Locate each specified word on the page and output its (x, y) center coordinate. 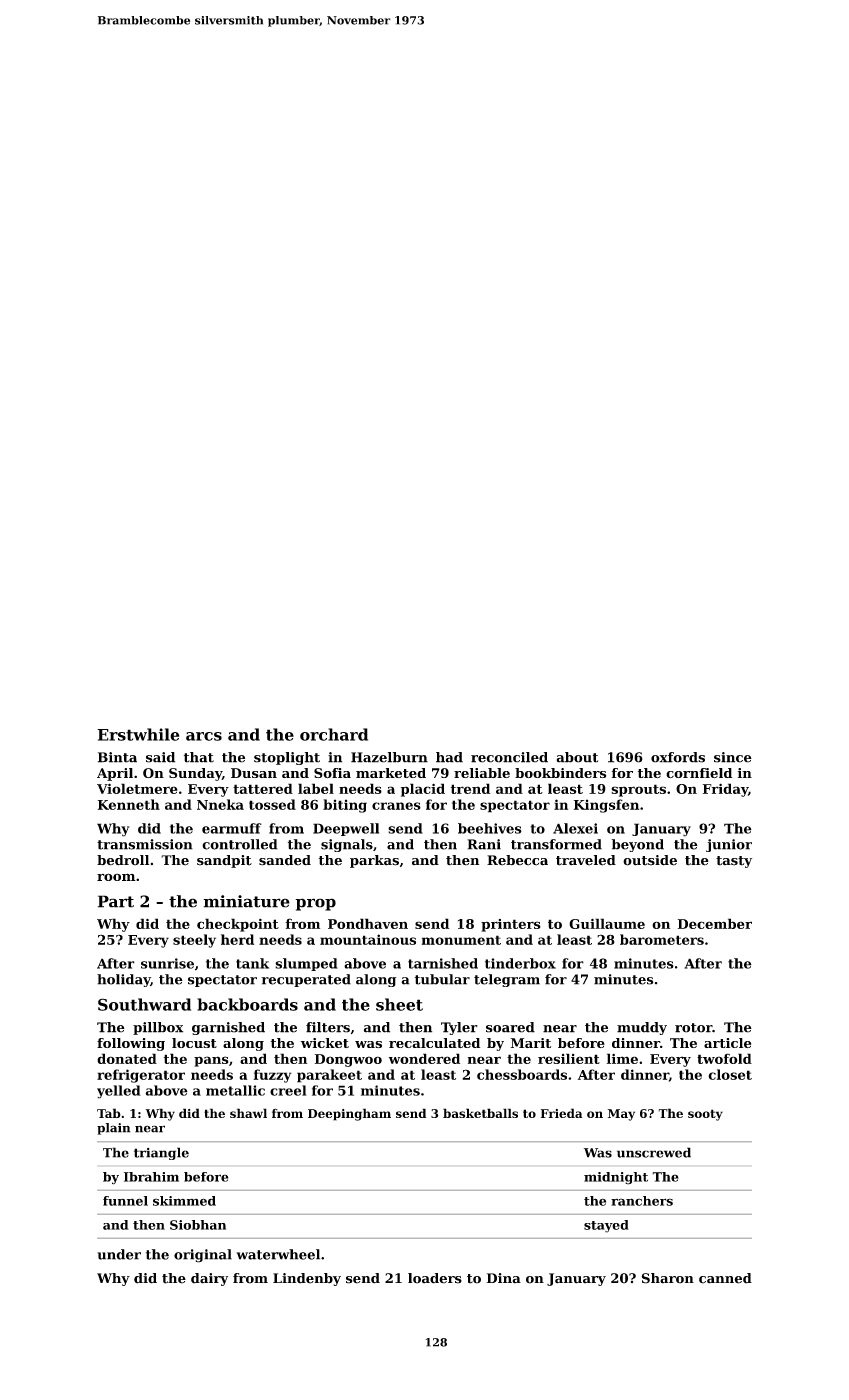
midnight (616, 1178)
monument (461, 940)
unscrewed (654, 1152)
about (577, 757)
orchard (334, 734)
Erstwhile (138, 734)
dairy (209, 1279)
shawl (248, 1113)
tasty (734, 862)
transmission (145, 844)
